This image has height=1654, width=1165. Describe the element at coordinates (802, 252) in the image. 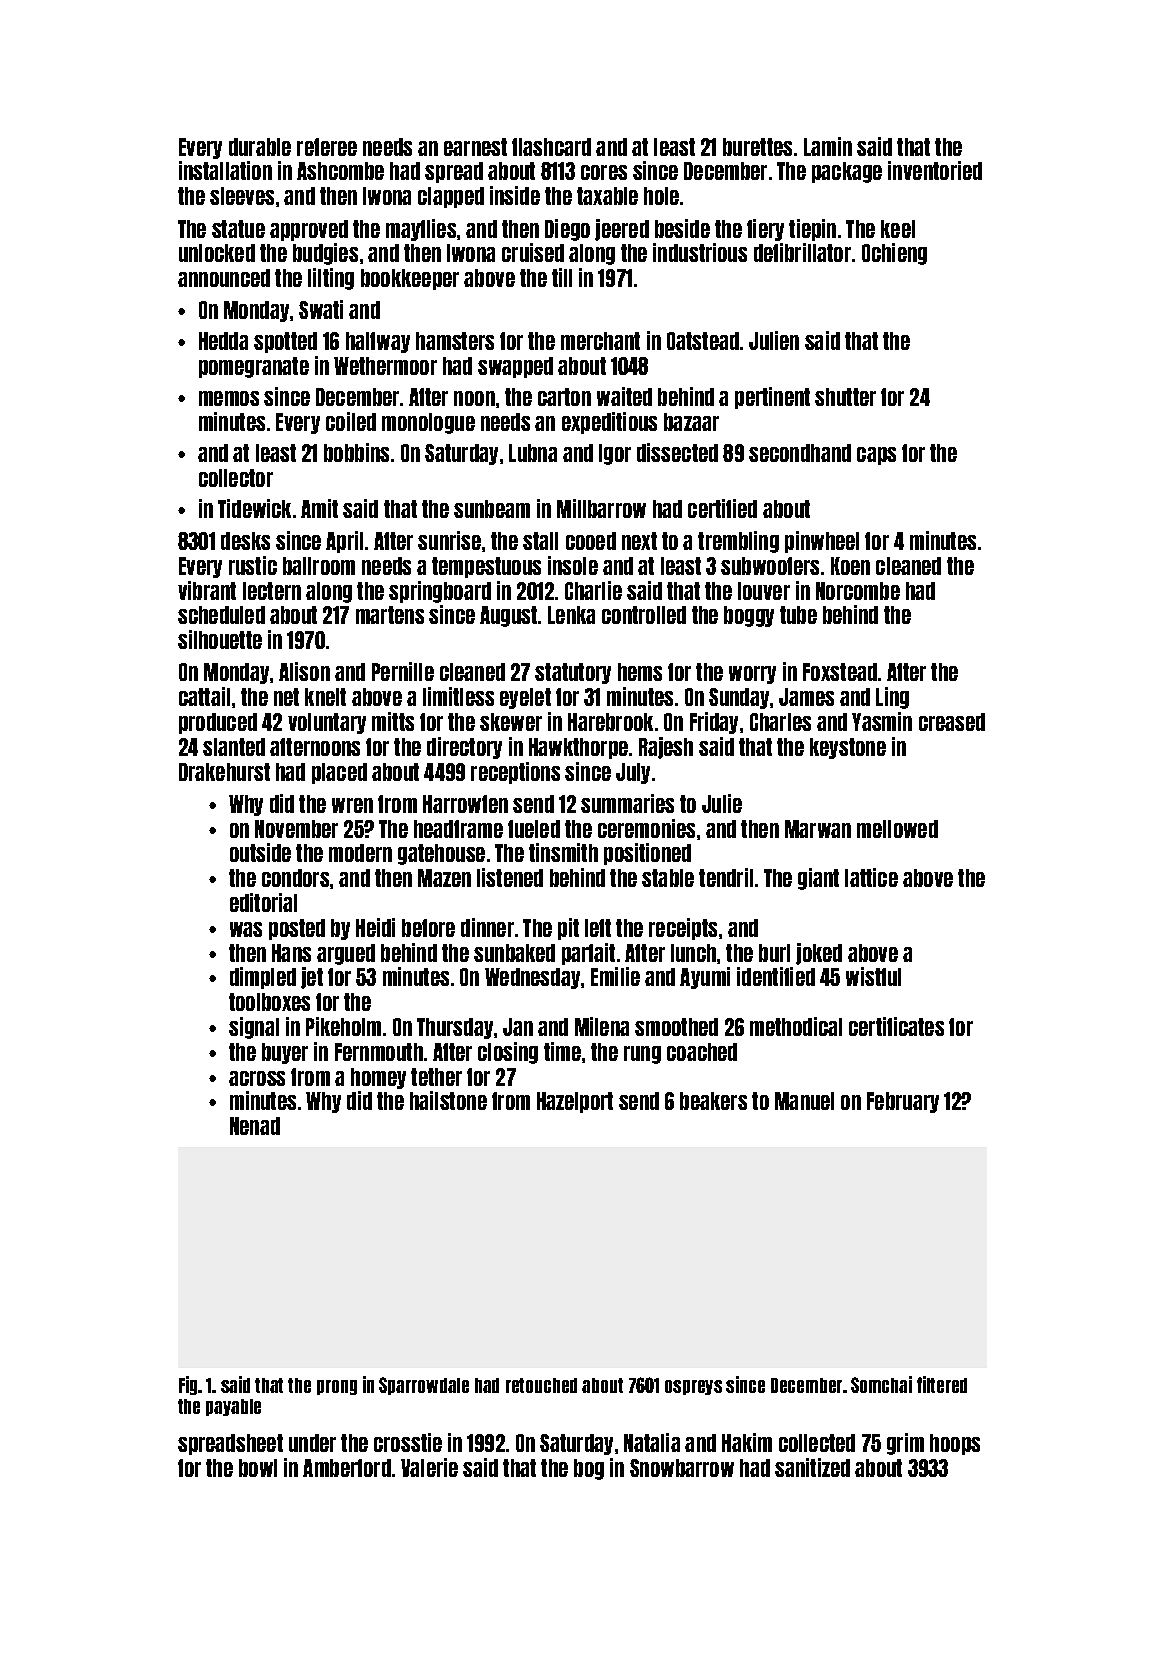

I see `defibrillator` at that location.
